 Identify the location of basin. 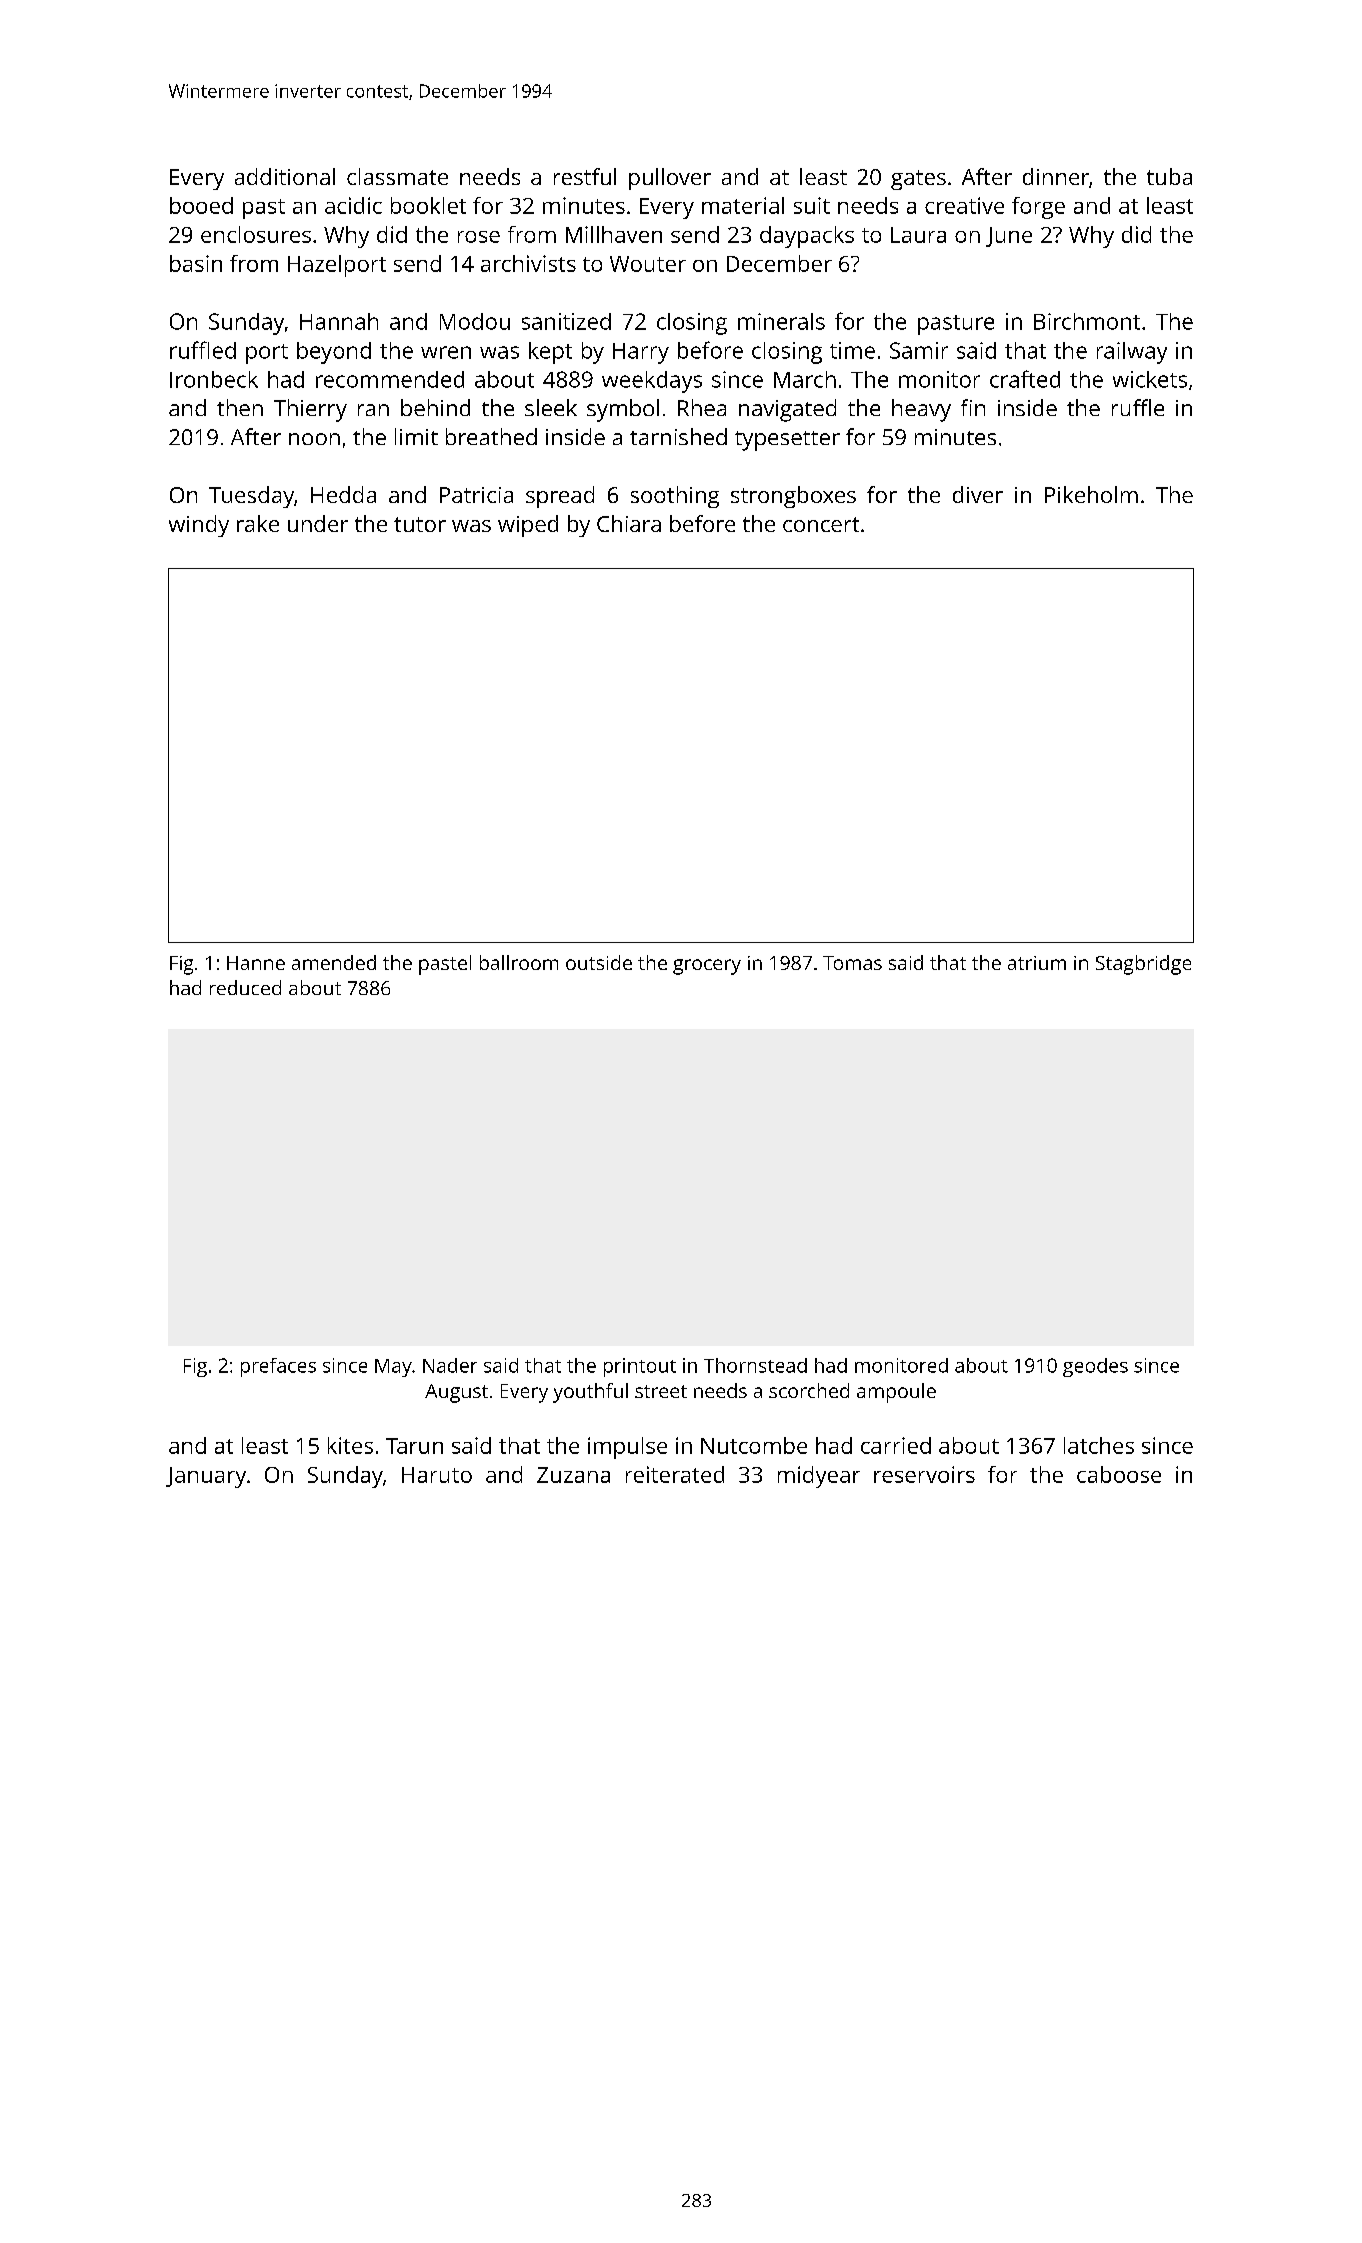
(196, 263).
